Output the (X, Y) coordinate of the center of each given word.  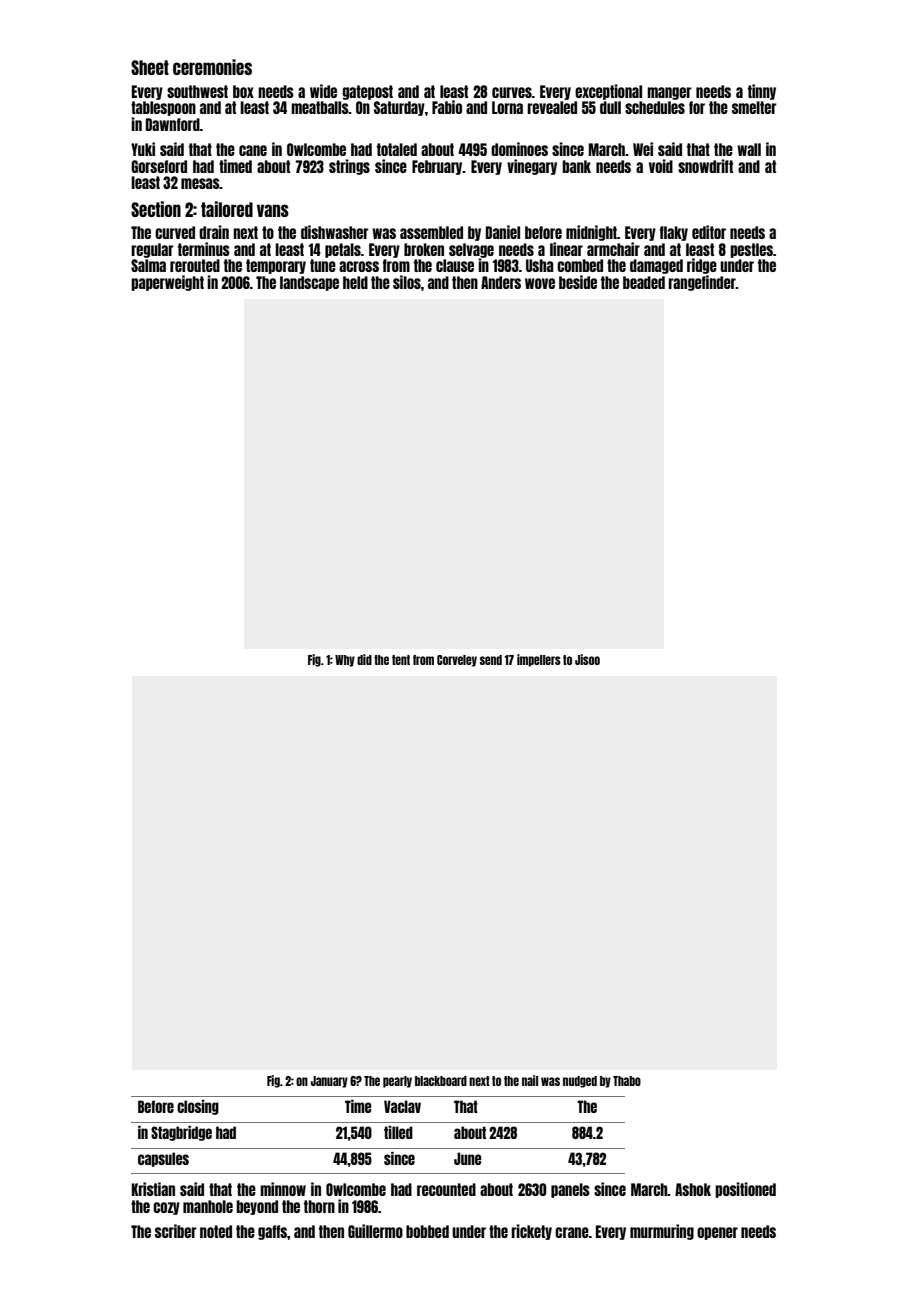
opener (717, 1233)
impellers (539, 660)
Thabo (627, 1081)
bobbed (427, 1231)
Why (345, 661)
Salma (148, 265)
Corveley (457, 661)
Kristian (153, 1189)
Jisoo (587, 659)
